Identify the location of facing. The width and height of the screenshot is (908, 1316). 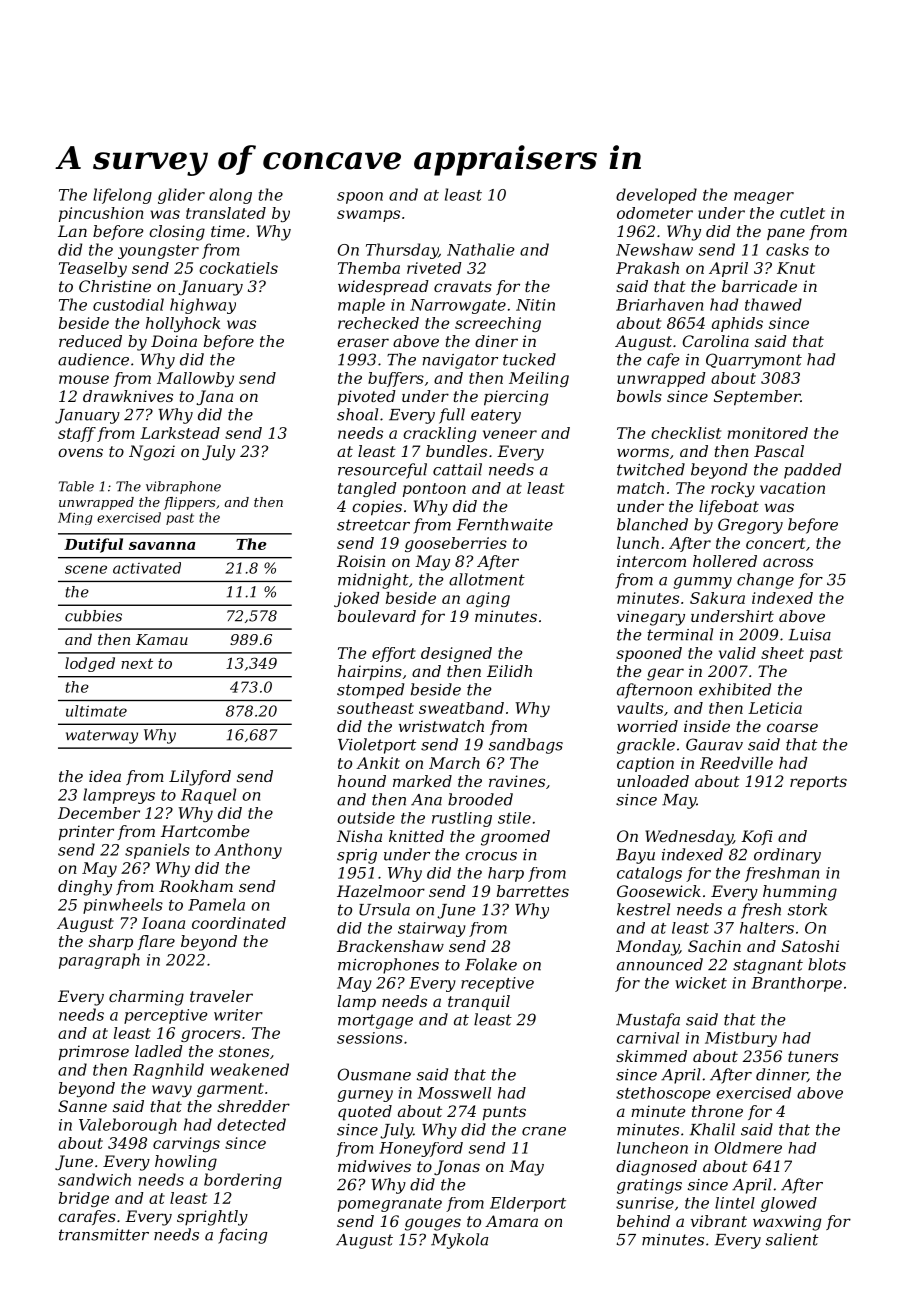
(242, 1236).
